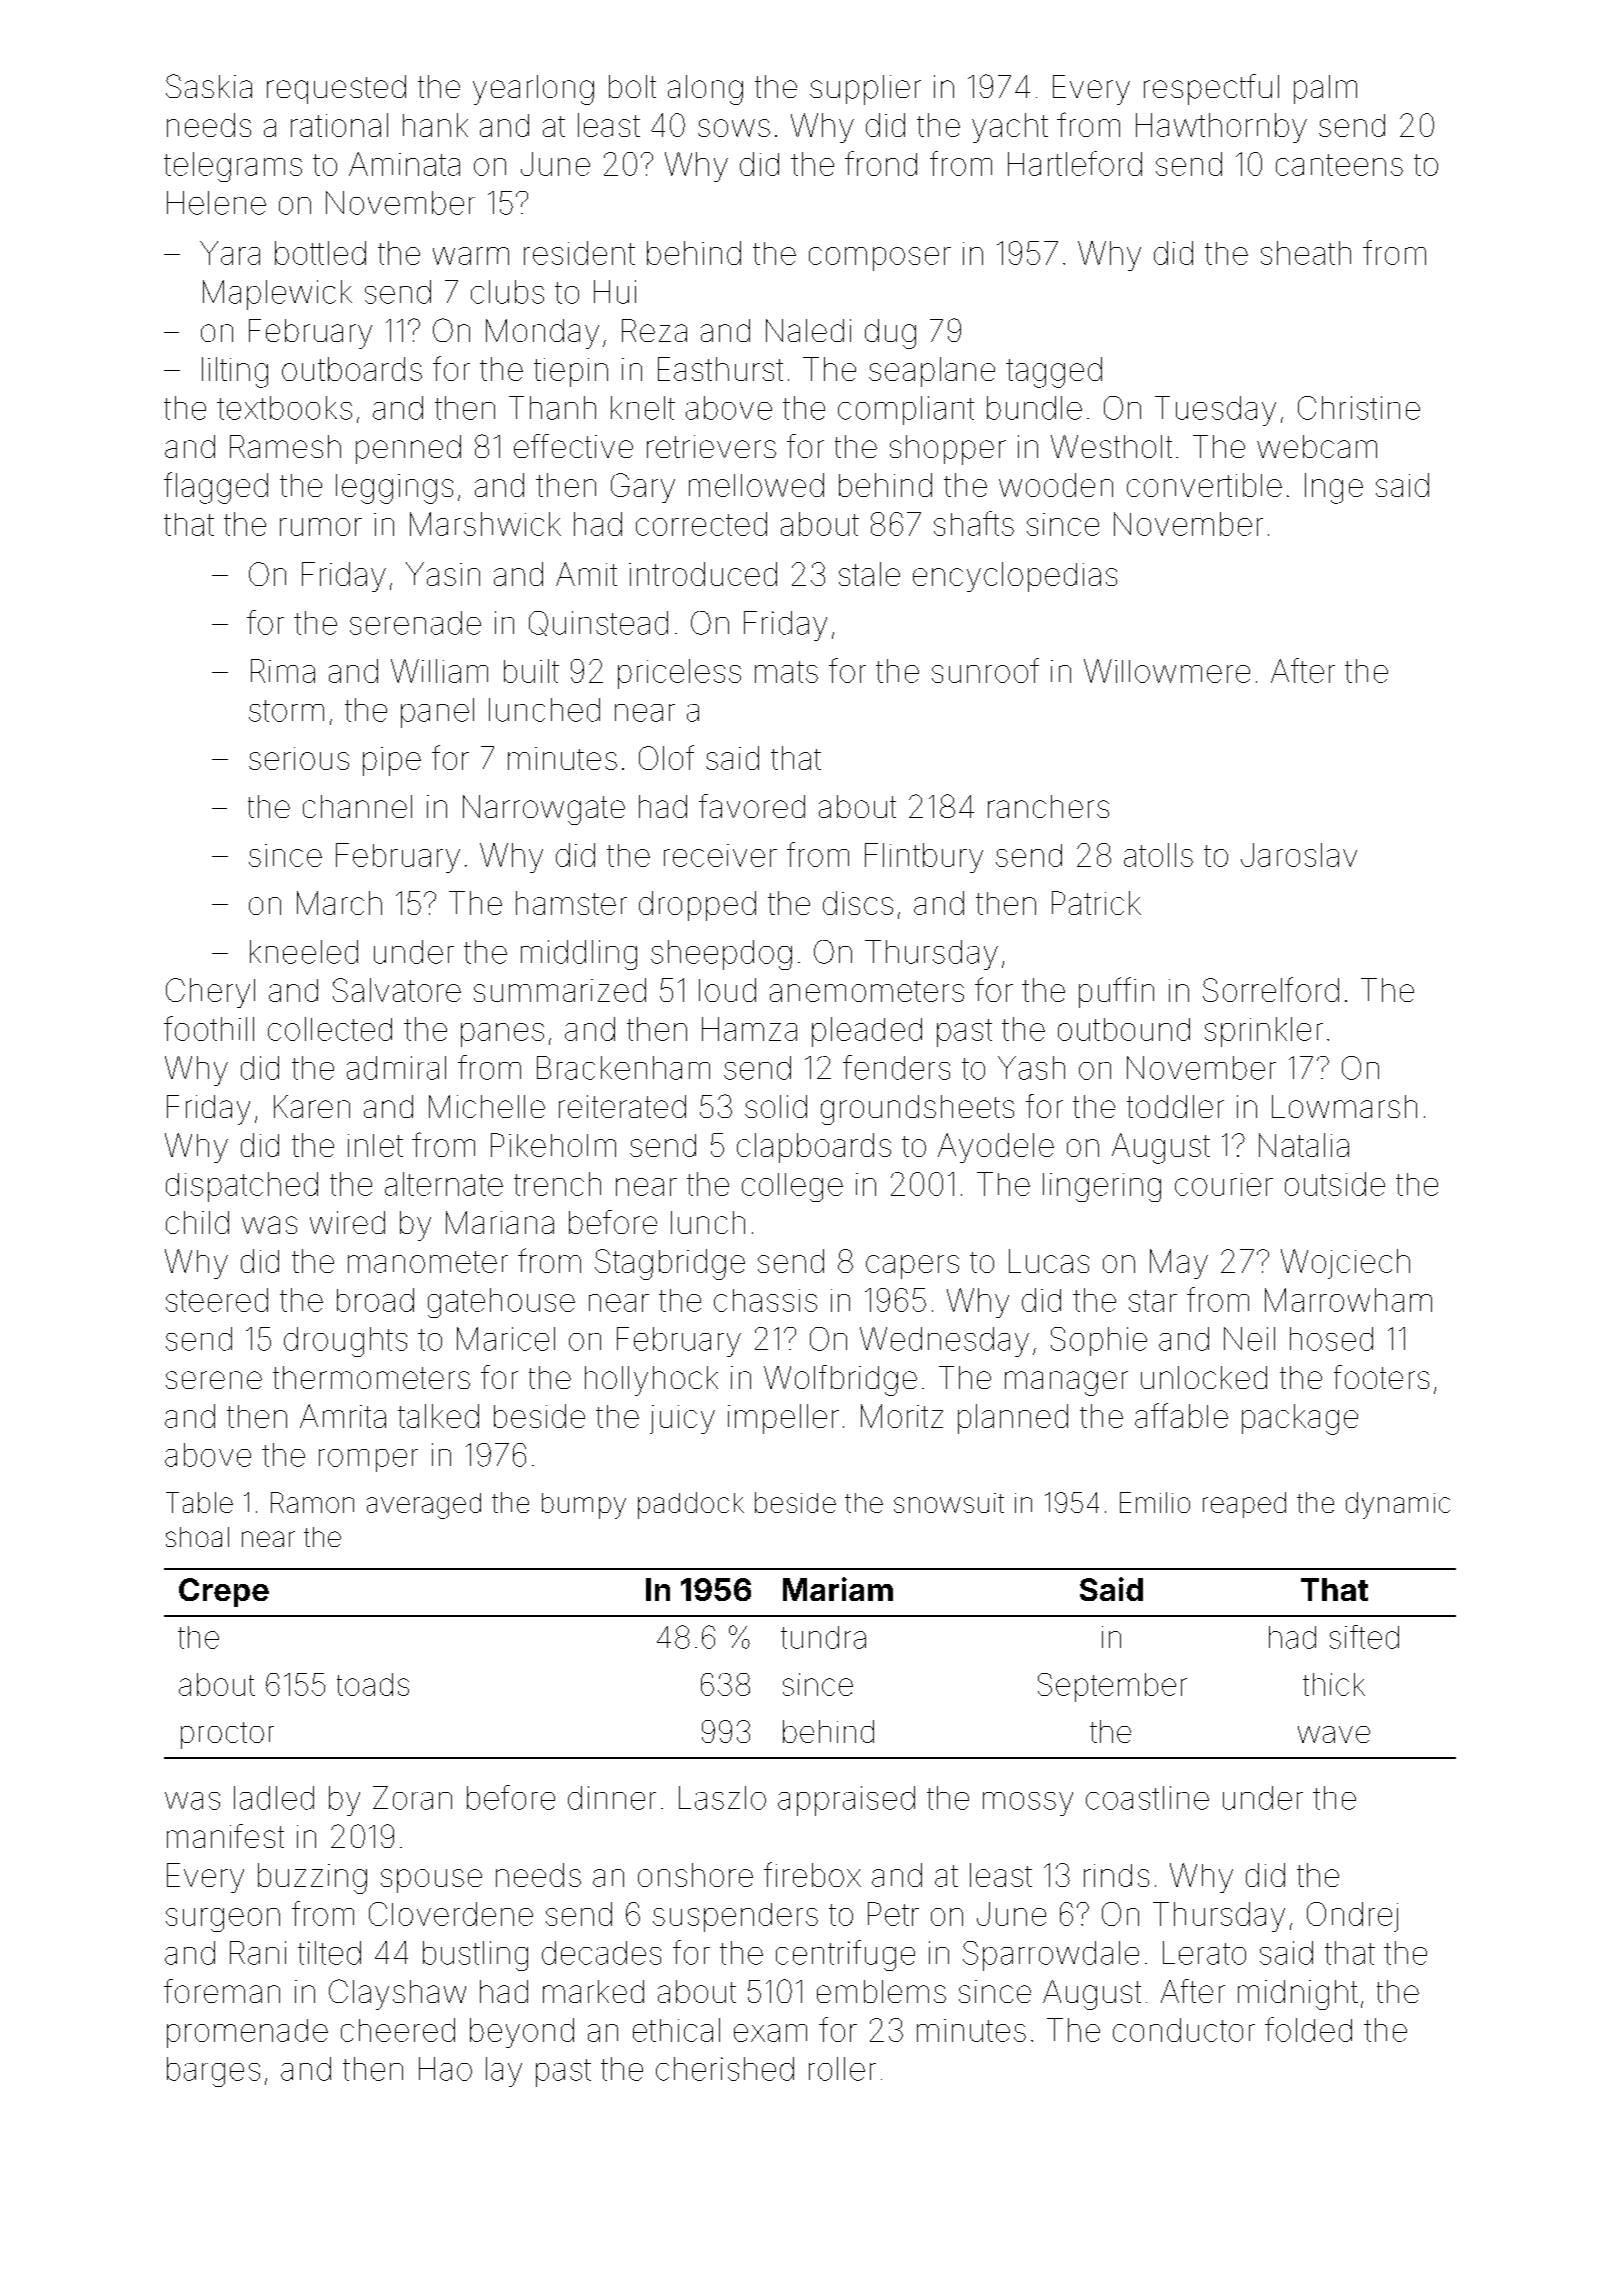 The height and width of the image is (2292, 1620). What do you see at coordinates (623, 1068) in the image?
I see `Brackenham` at bounding box center [623, 1068].
